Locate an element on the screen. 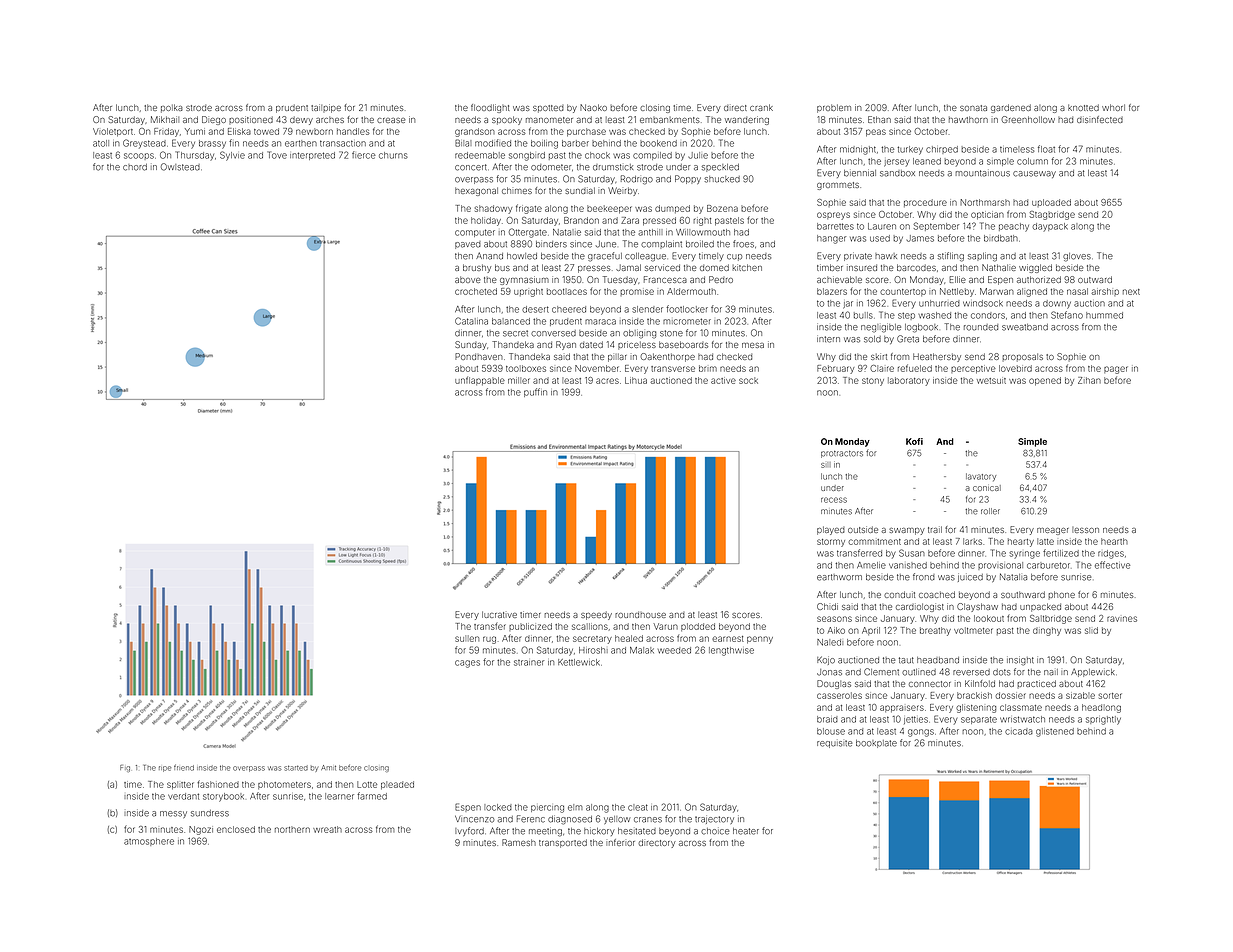  coached is located at coordinates (937, 594).
